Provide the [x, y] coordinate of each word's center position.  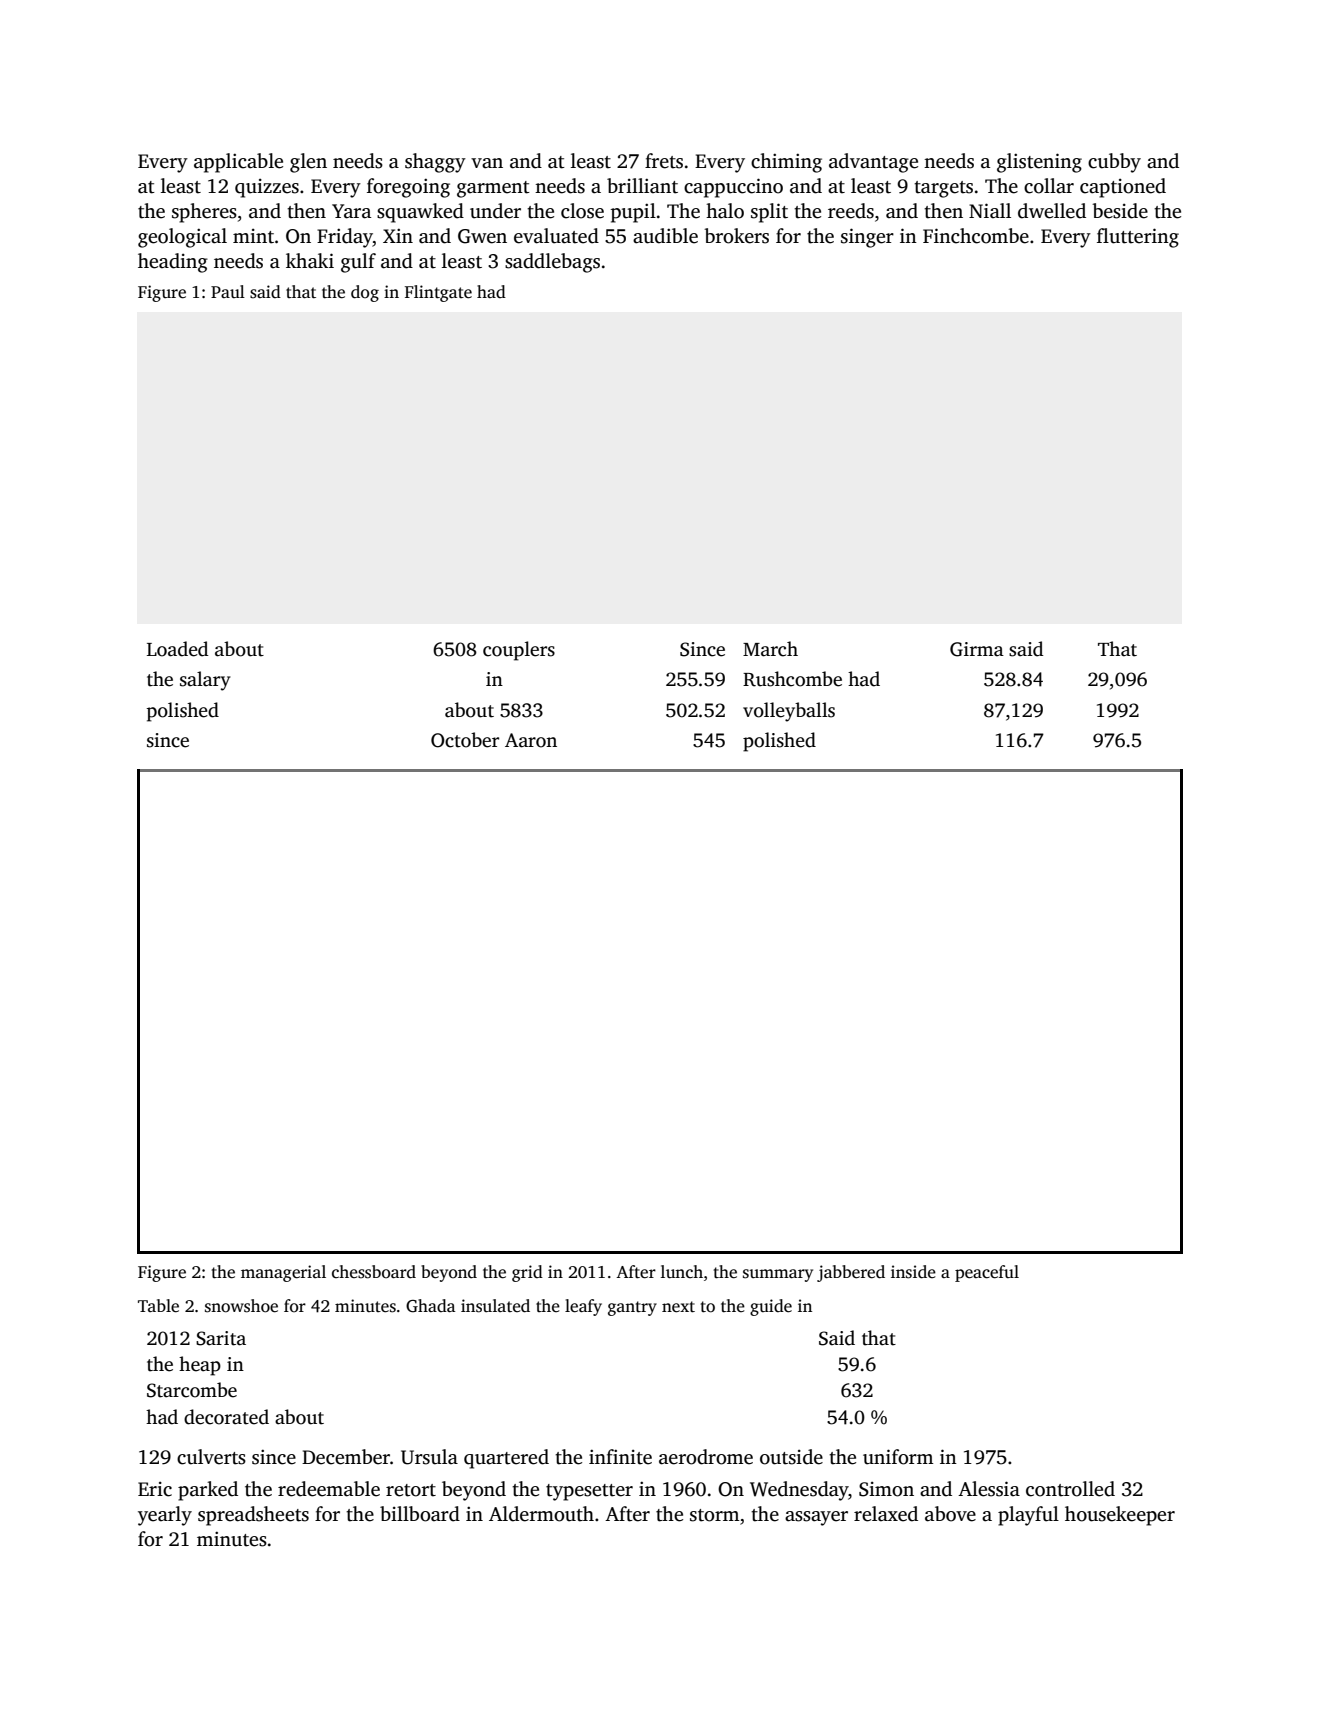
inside [913, 1272]
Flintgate [438, 293]
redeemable [329, 1489]
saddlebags [552, 263]
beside [1120, 211]
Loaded [177, 649]
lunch [682, 1271]
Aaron [531, 740]
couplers [519, 651]
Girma [977, 649]
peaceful [987, 1273]
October [465, 740]
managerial [283, 1273]
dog [365, 293]
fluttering [1138, 238]
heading [173, 263]
